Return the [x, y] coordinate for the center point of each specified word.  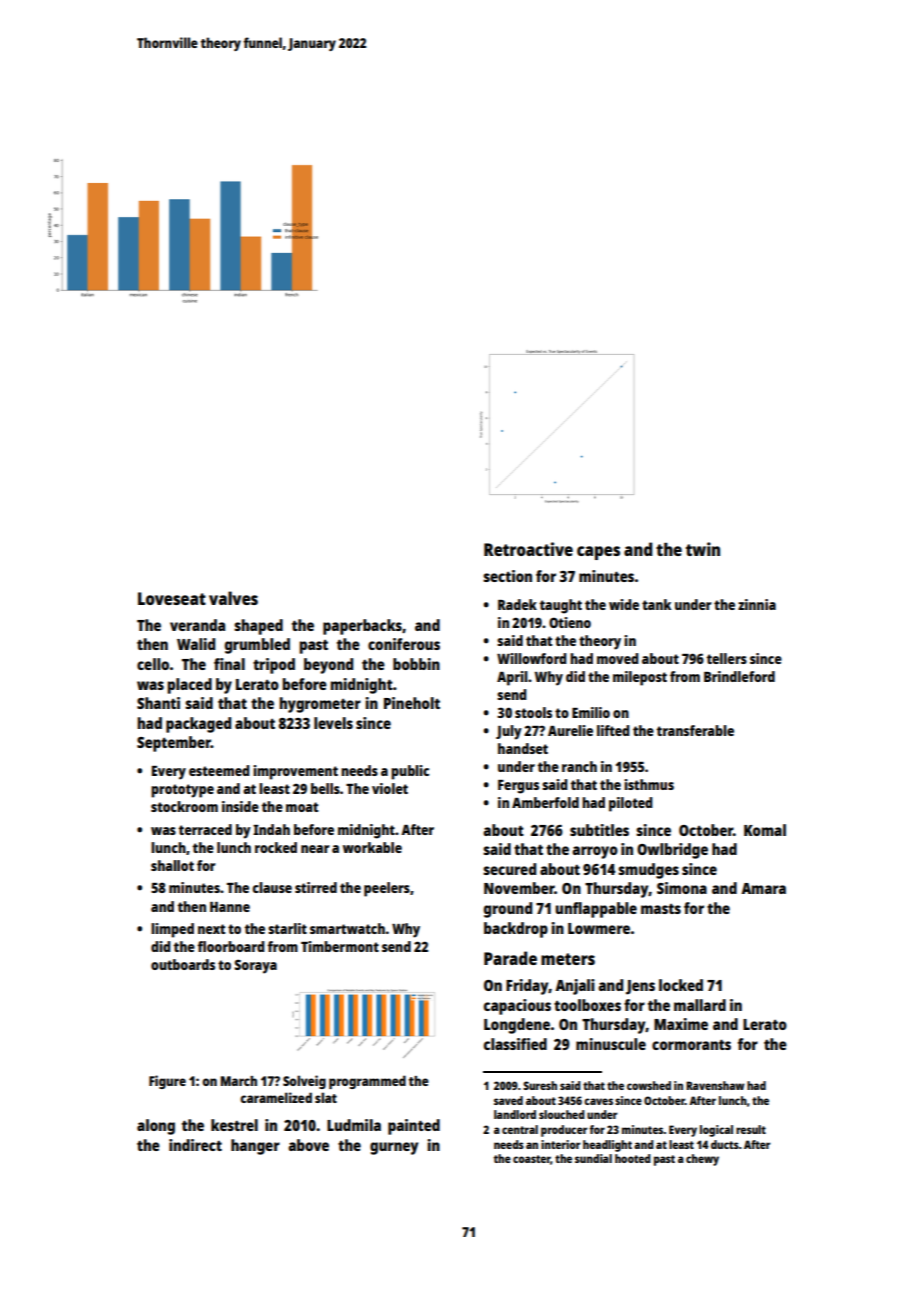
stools [533, 712]
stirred [316, 887]
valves [233, 598]
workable [372, 847]
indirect [195, 1145]
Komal [765, 830]
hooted [633, 1158]
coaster [532, 1160]
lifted [613, 730]
